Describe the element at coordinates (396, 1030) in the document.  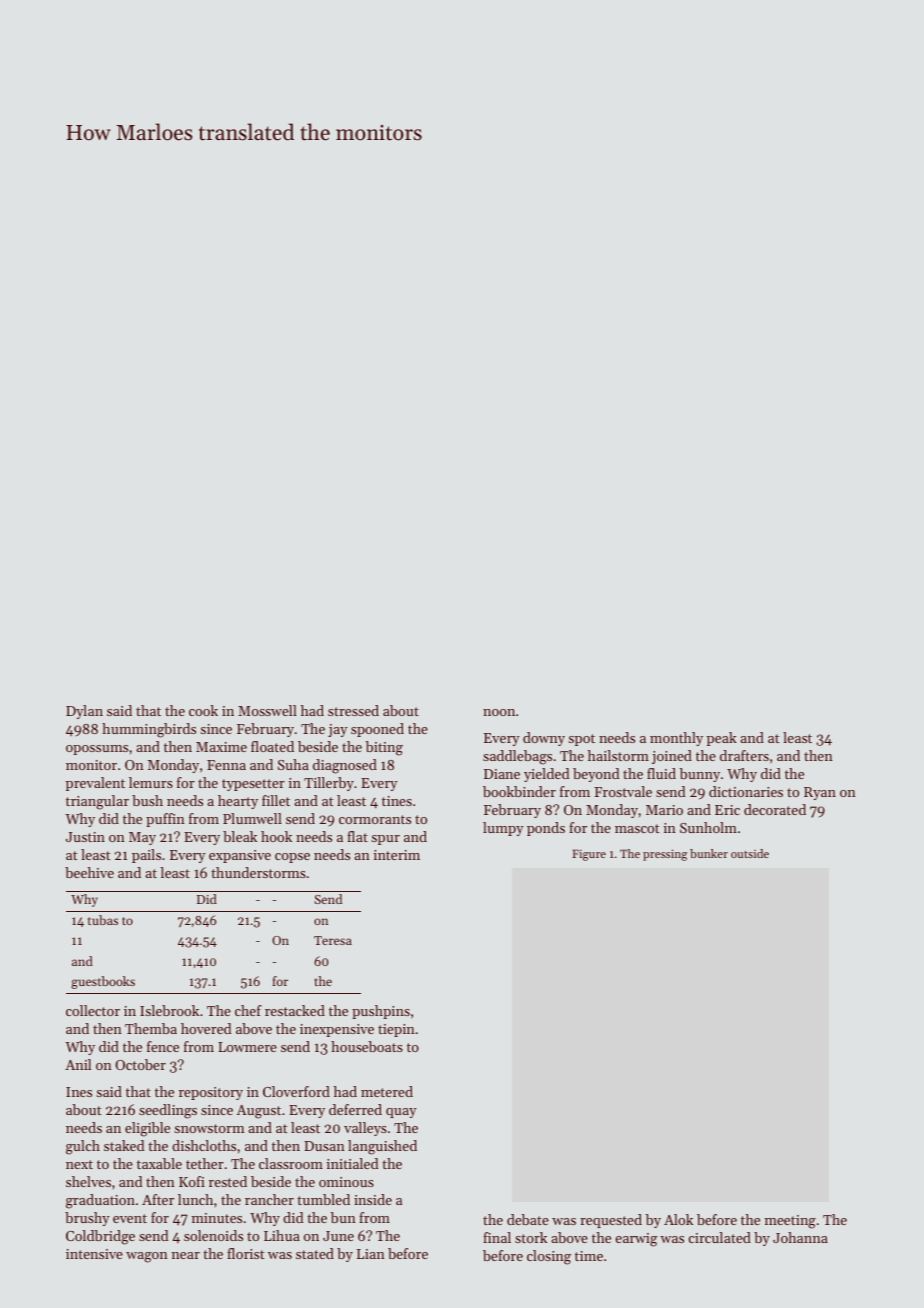
I see `tiepin` at that location.
